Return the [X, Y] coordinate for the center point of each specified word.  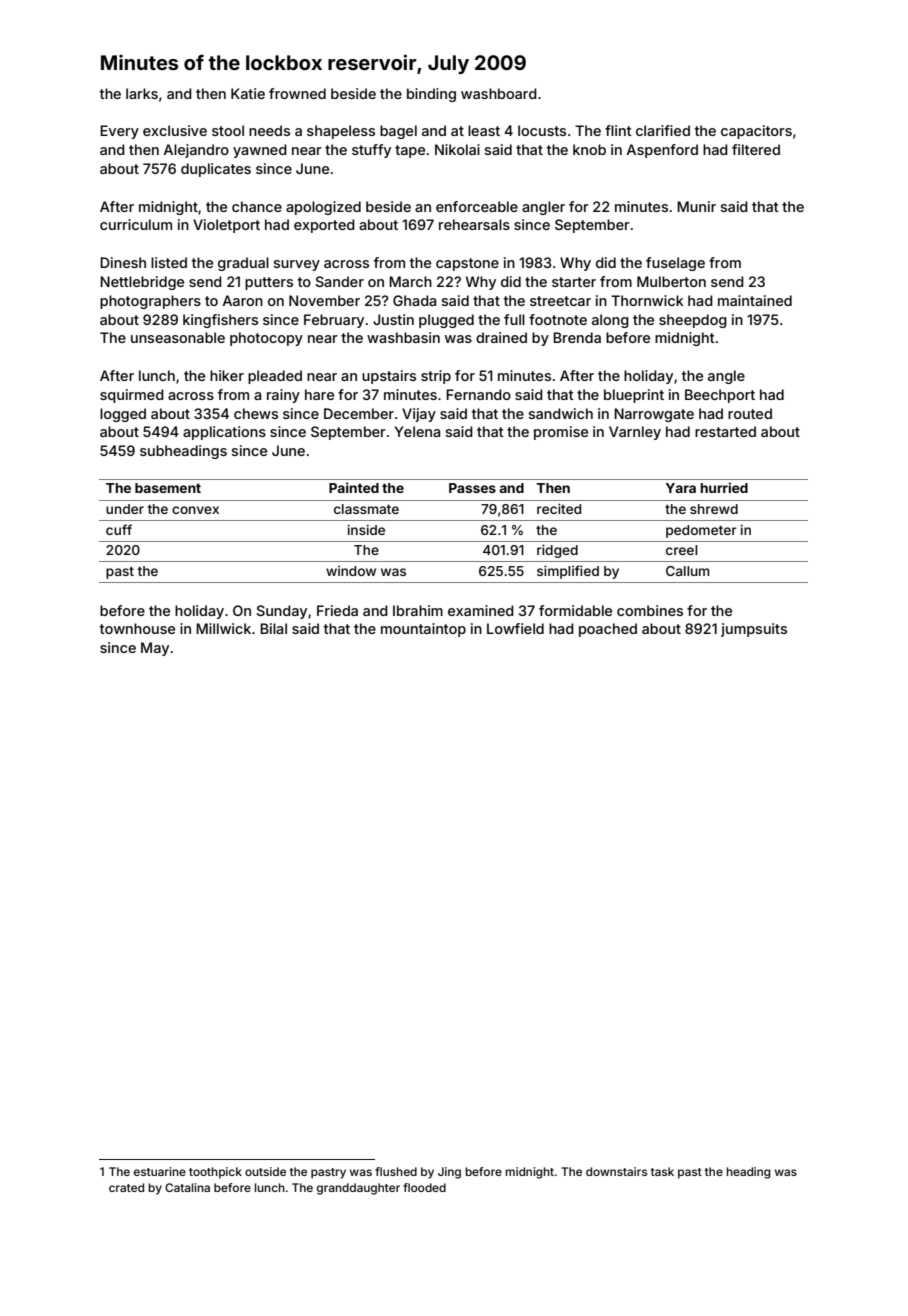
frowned [297, 93]
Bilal [273, 628]
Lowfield [515, 628]
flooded [424, 1187]
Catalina [187, 1187]
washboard [499, 93]
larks [142, 93]
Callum [687, 571]
